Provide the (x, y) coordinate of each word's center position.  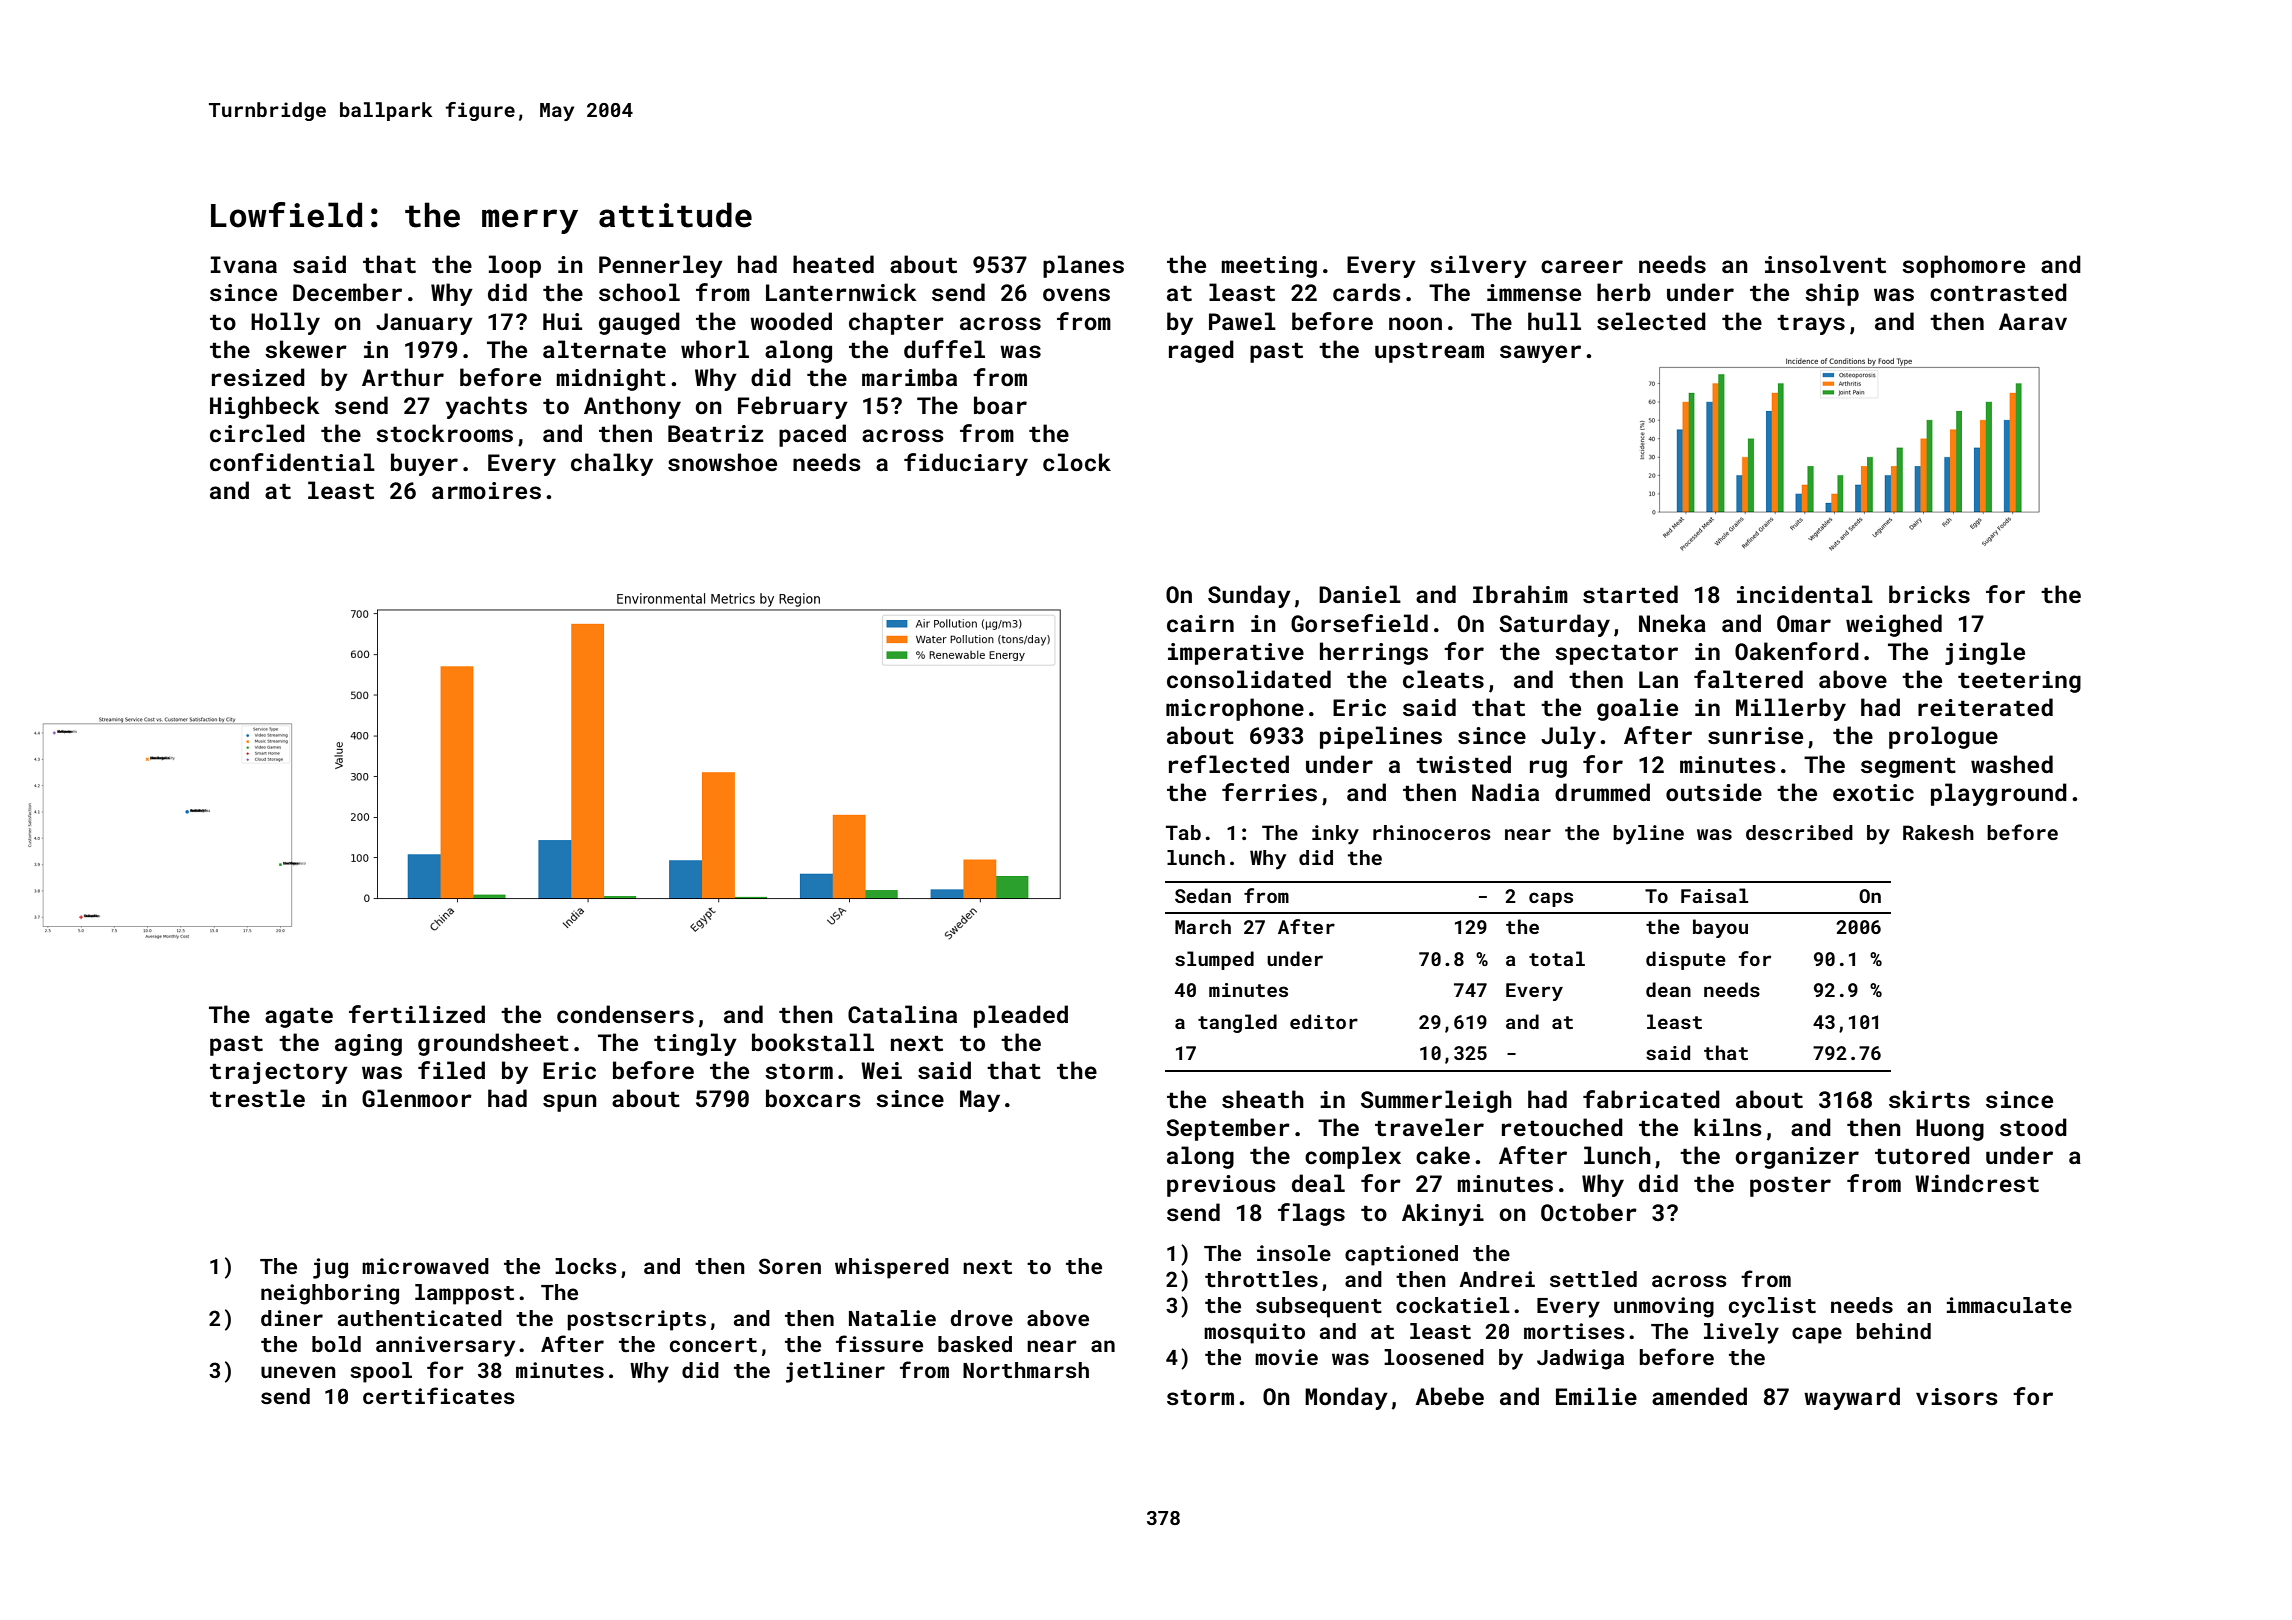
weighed (1894, 625)
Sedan (1203, 895)
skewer (306, 349)
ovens (1076, 294)
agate (299, 1018)
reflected (1229, 764)
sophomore (1963, 266)
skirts (1929, 1099)
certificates (439, 1395)
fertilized (417, 1014)
